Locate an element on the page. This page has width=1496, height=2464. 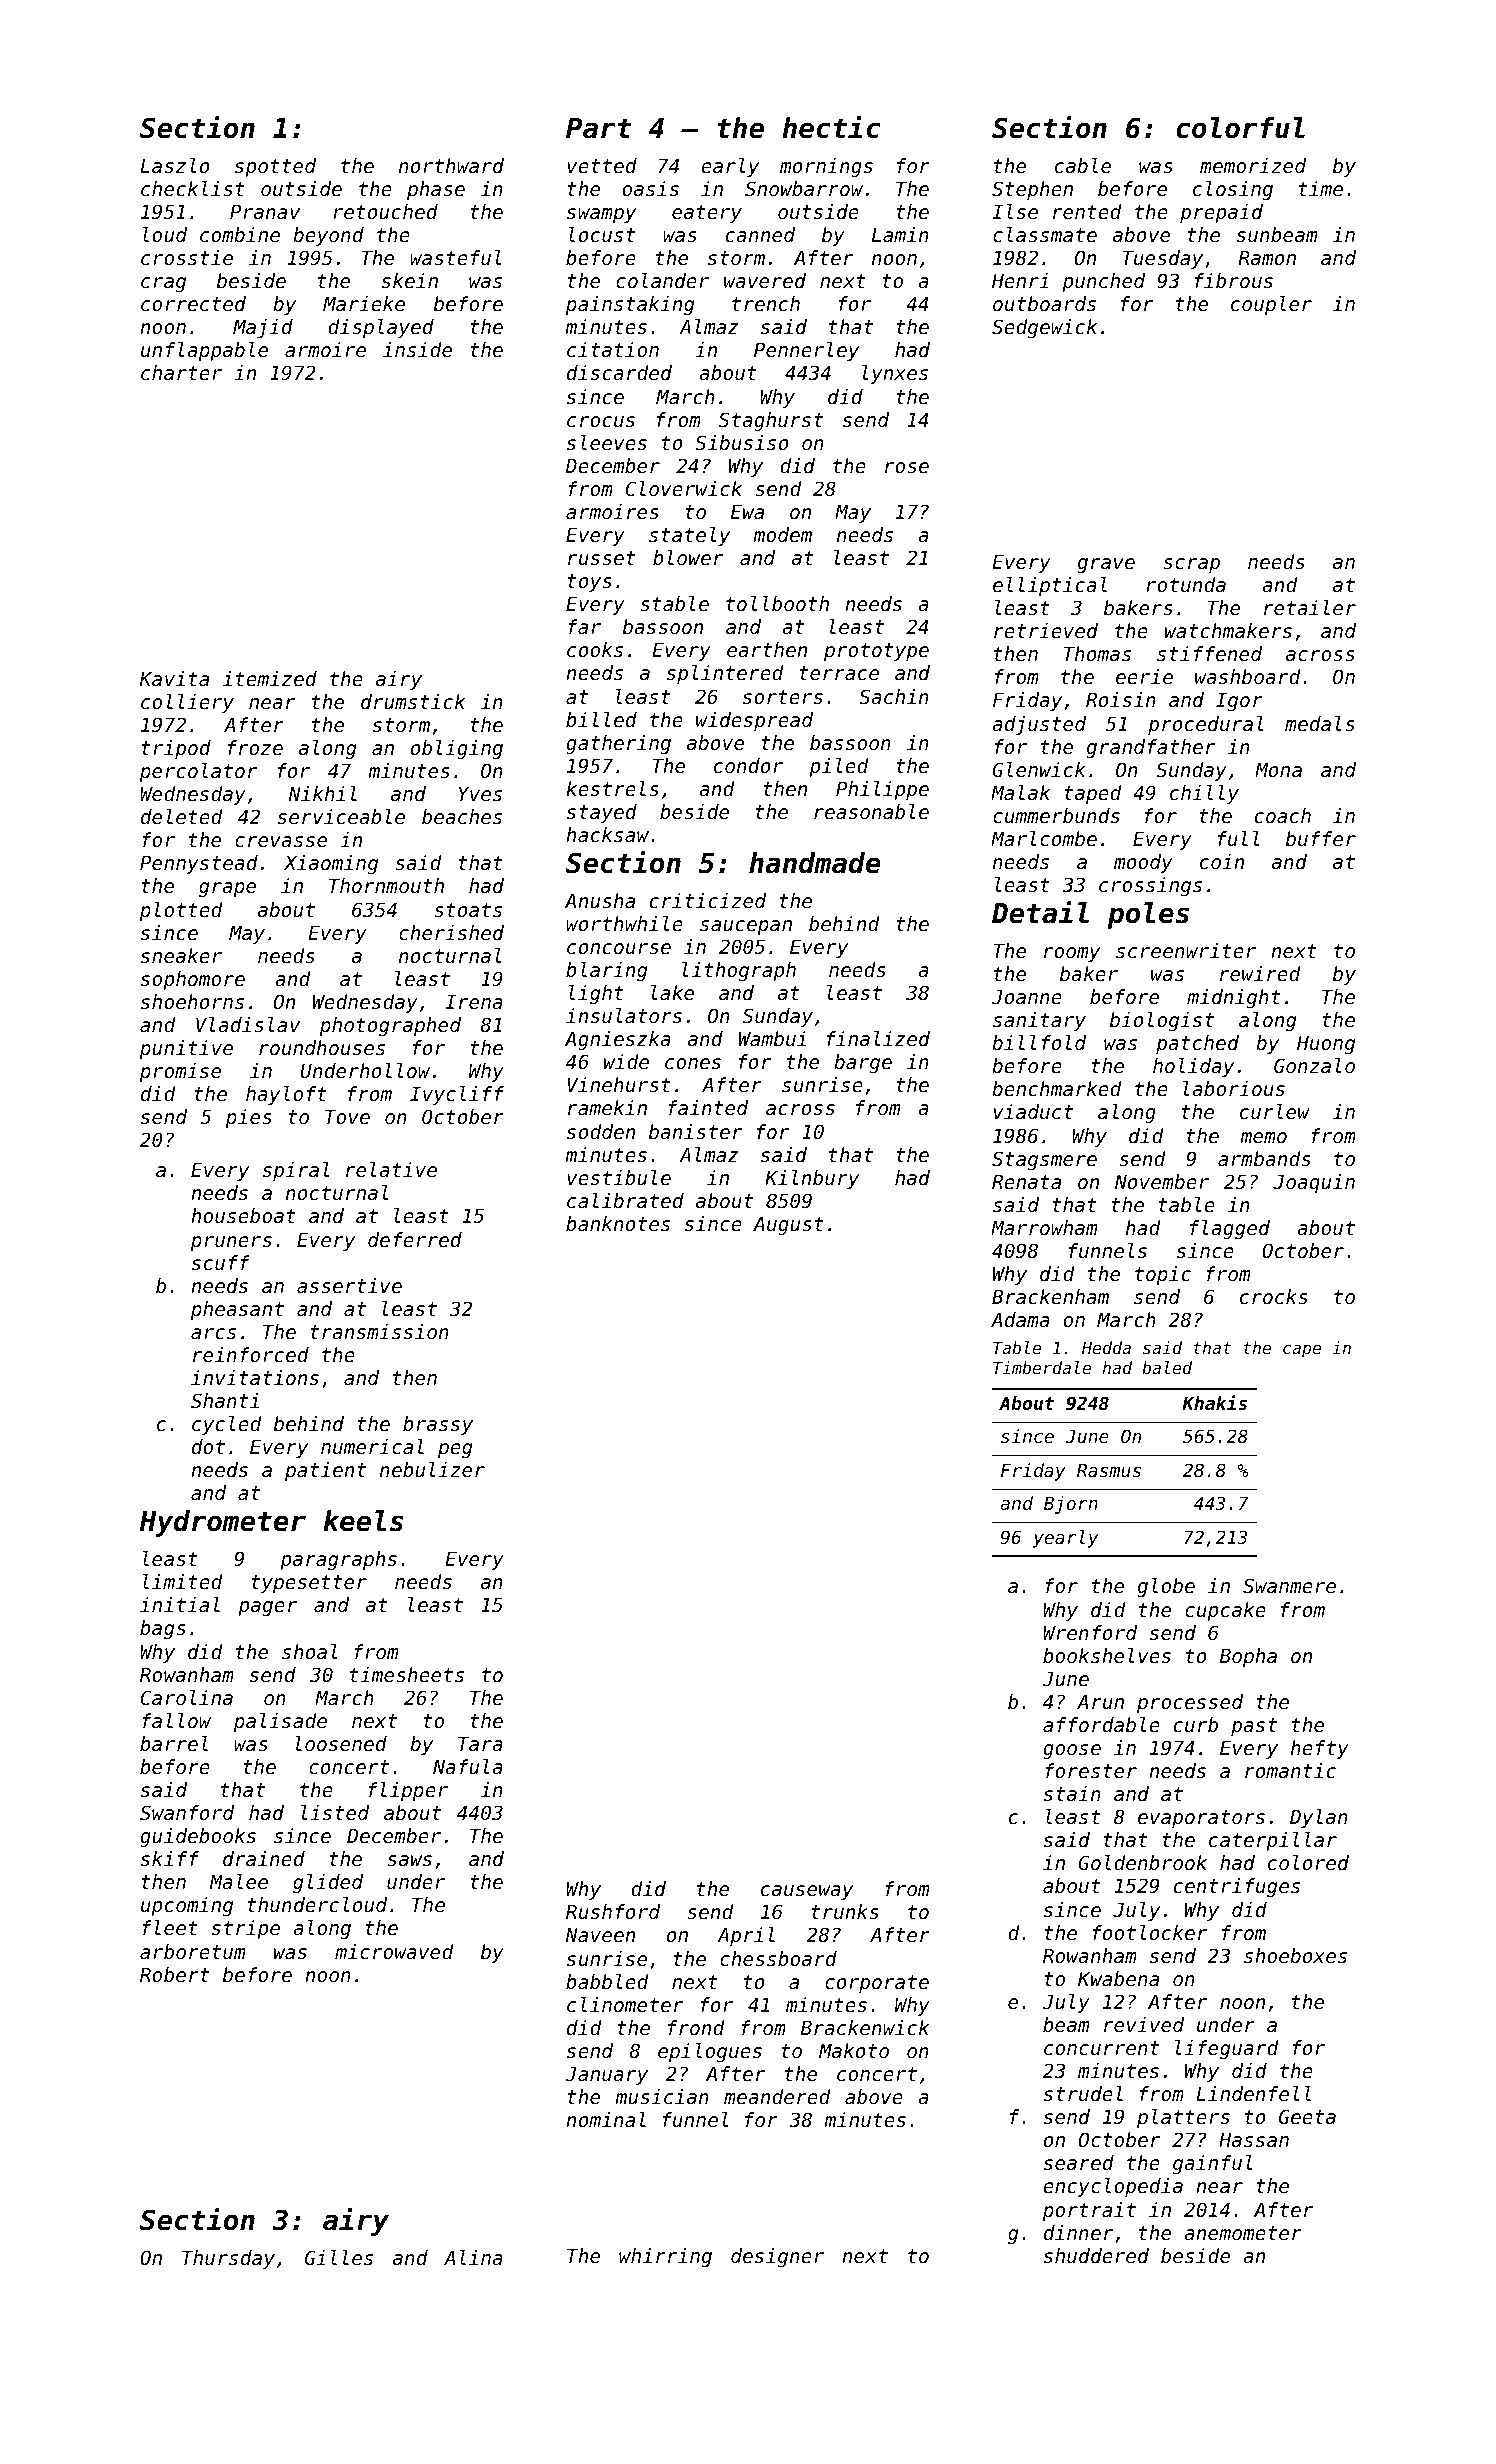
banknotes is located at coordinates (618, 1224).
